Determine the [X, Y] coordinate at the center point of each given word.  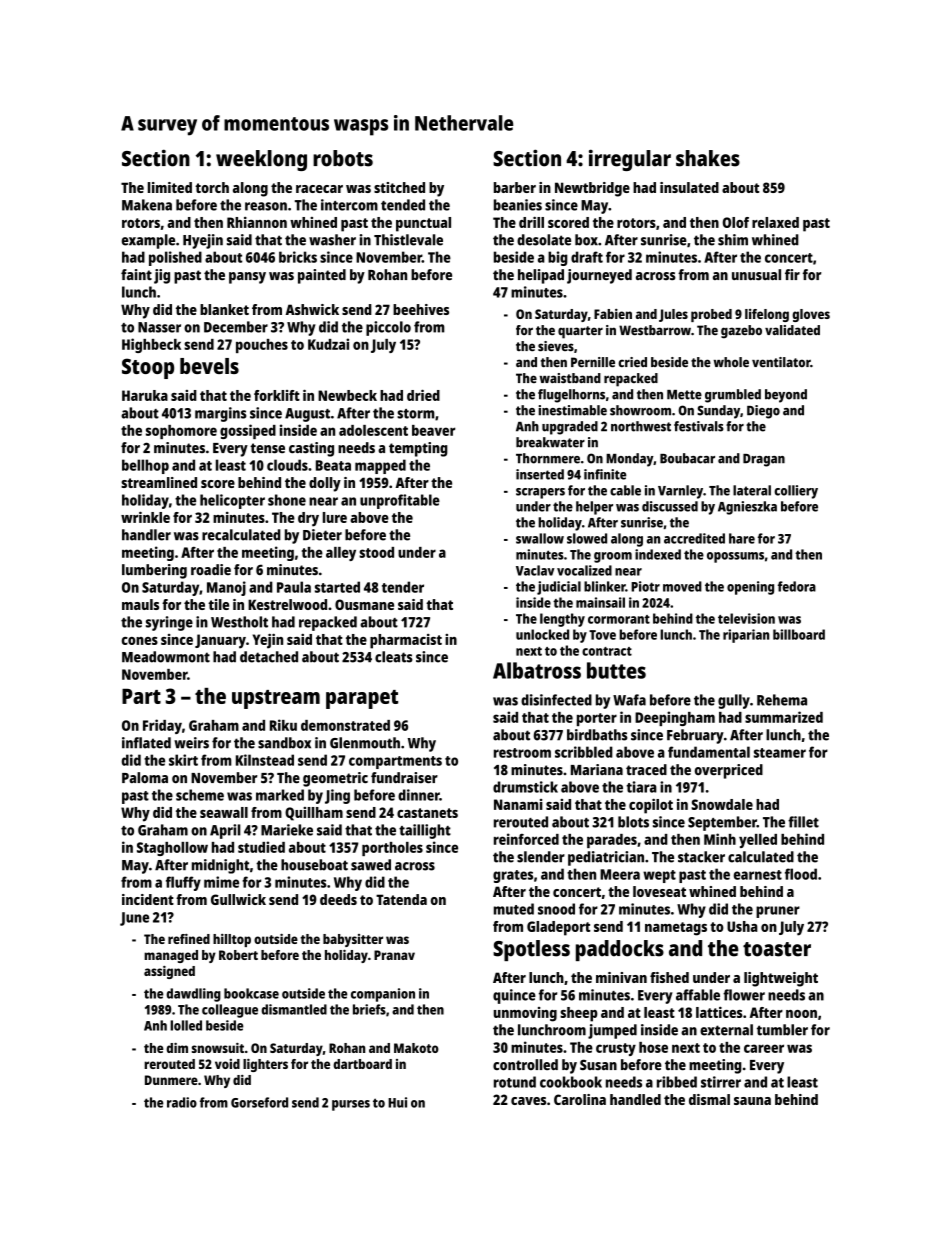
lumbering [154, 571]
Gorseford [259, 1102]
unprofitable [400, 501]
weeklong [261, 160]
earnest [758, 875]
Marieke [287, 830]
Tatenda [401, 899]
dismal [709, 1099]
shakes [708, 158]
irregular [630, 160]
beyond [786, 396]
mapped [380, 466]
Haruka [145, 395]
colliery [796, 492]
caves [528, 1101]
